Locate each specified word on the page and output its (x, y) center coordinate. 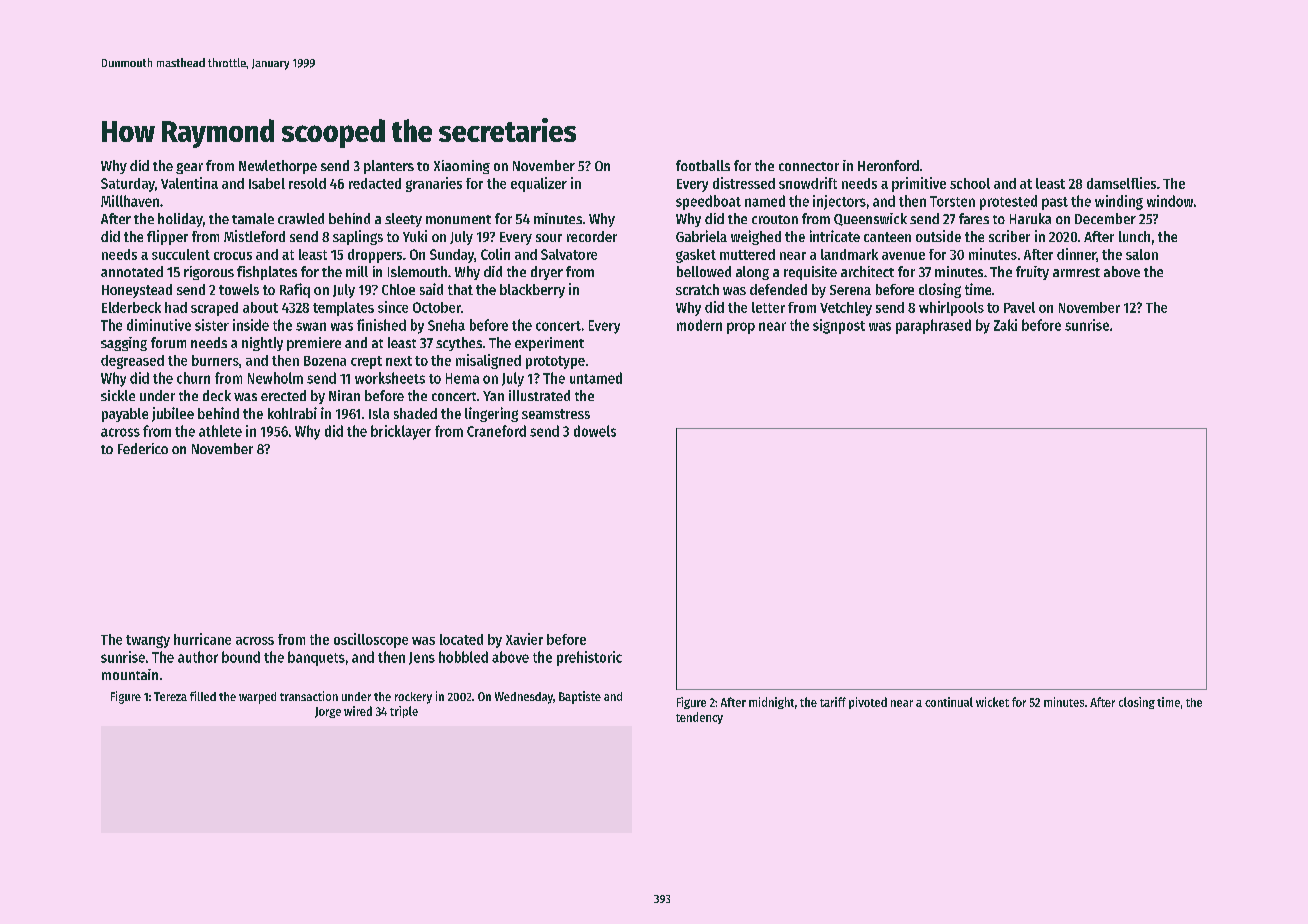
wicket (992, 702)
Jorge (328, 712)
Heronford (888, 165)
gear (189, 168)
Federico (143, 448)
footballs (703, 165)
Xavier (524, 639)
